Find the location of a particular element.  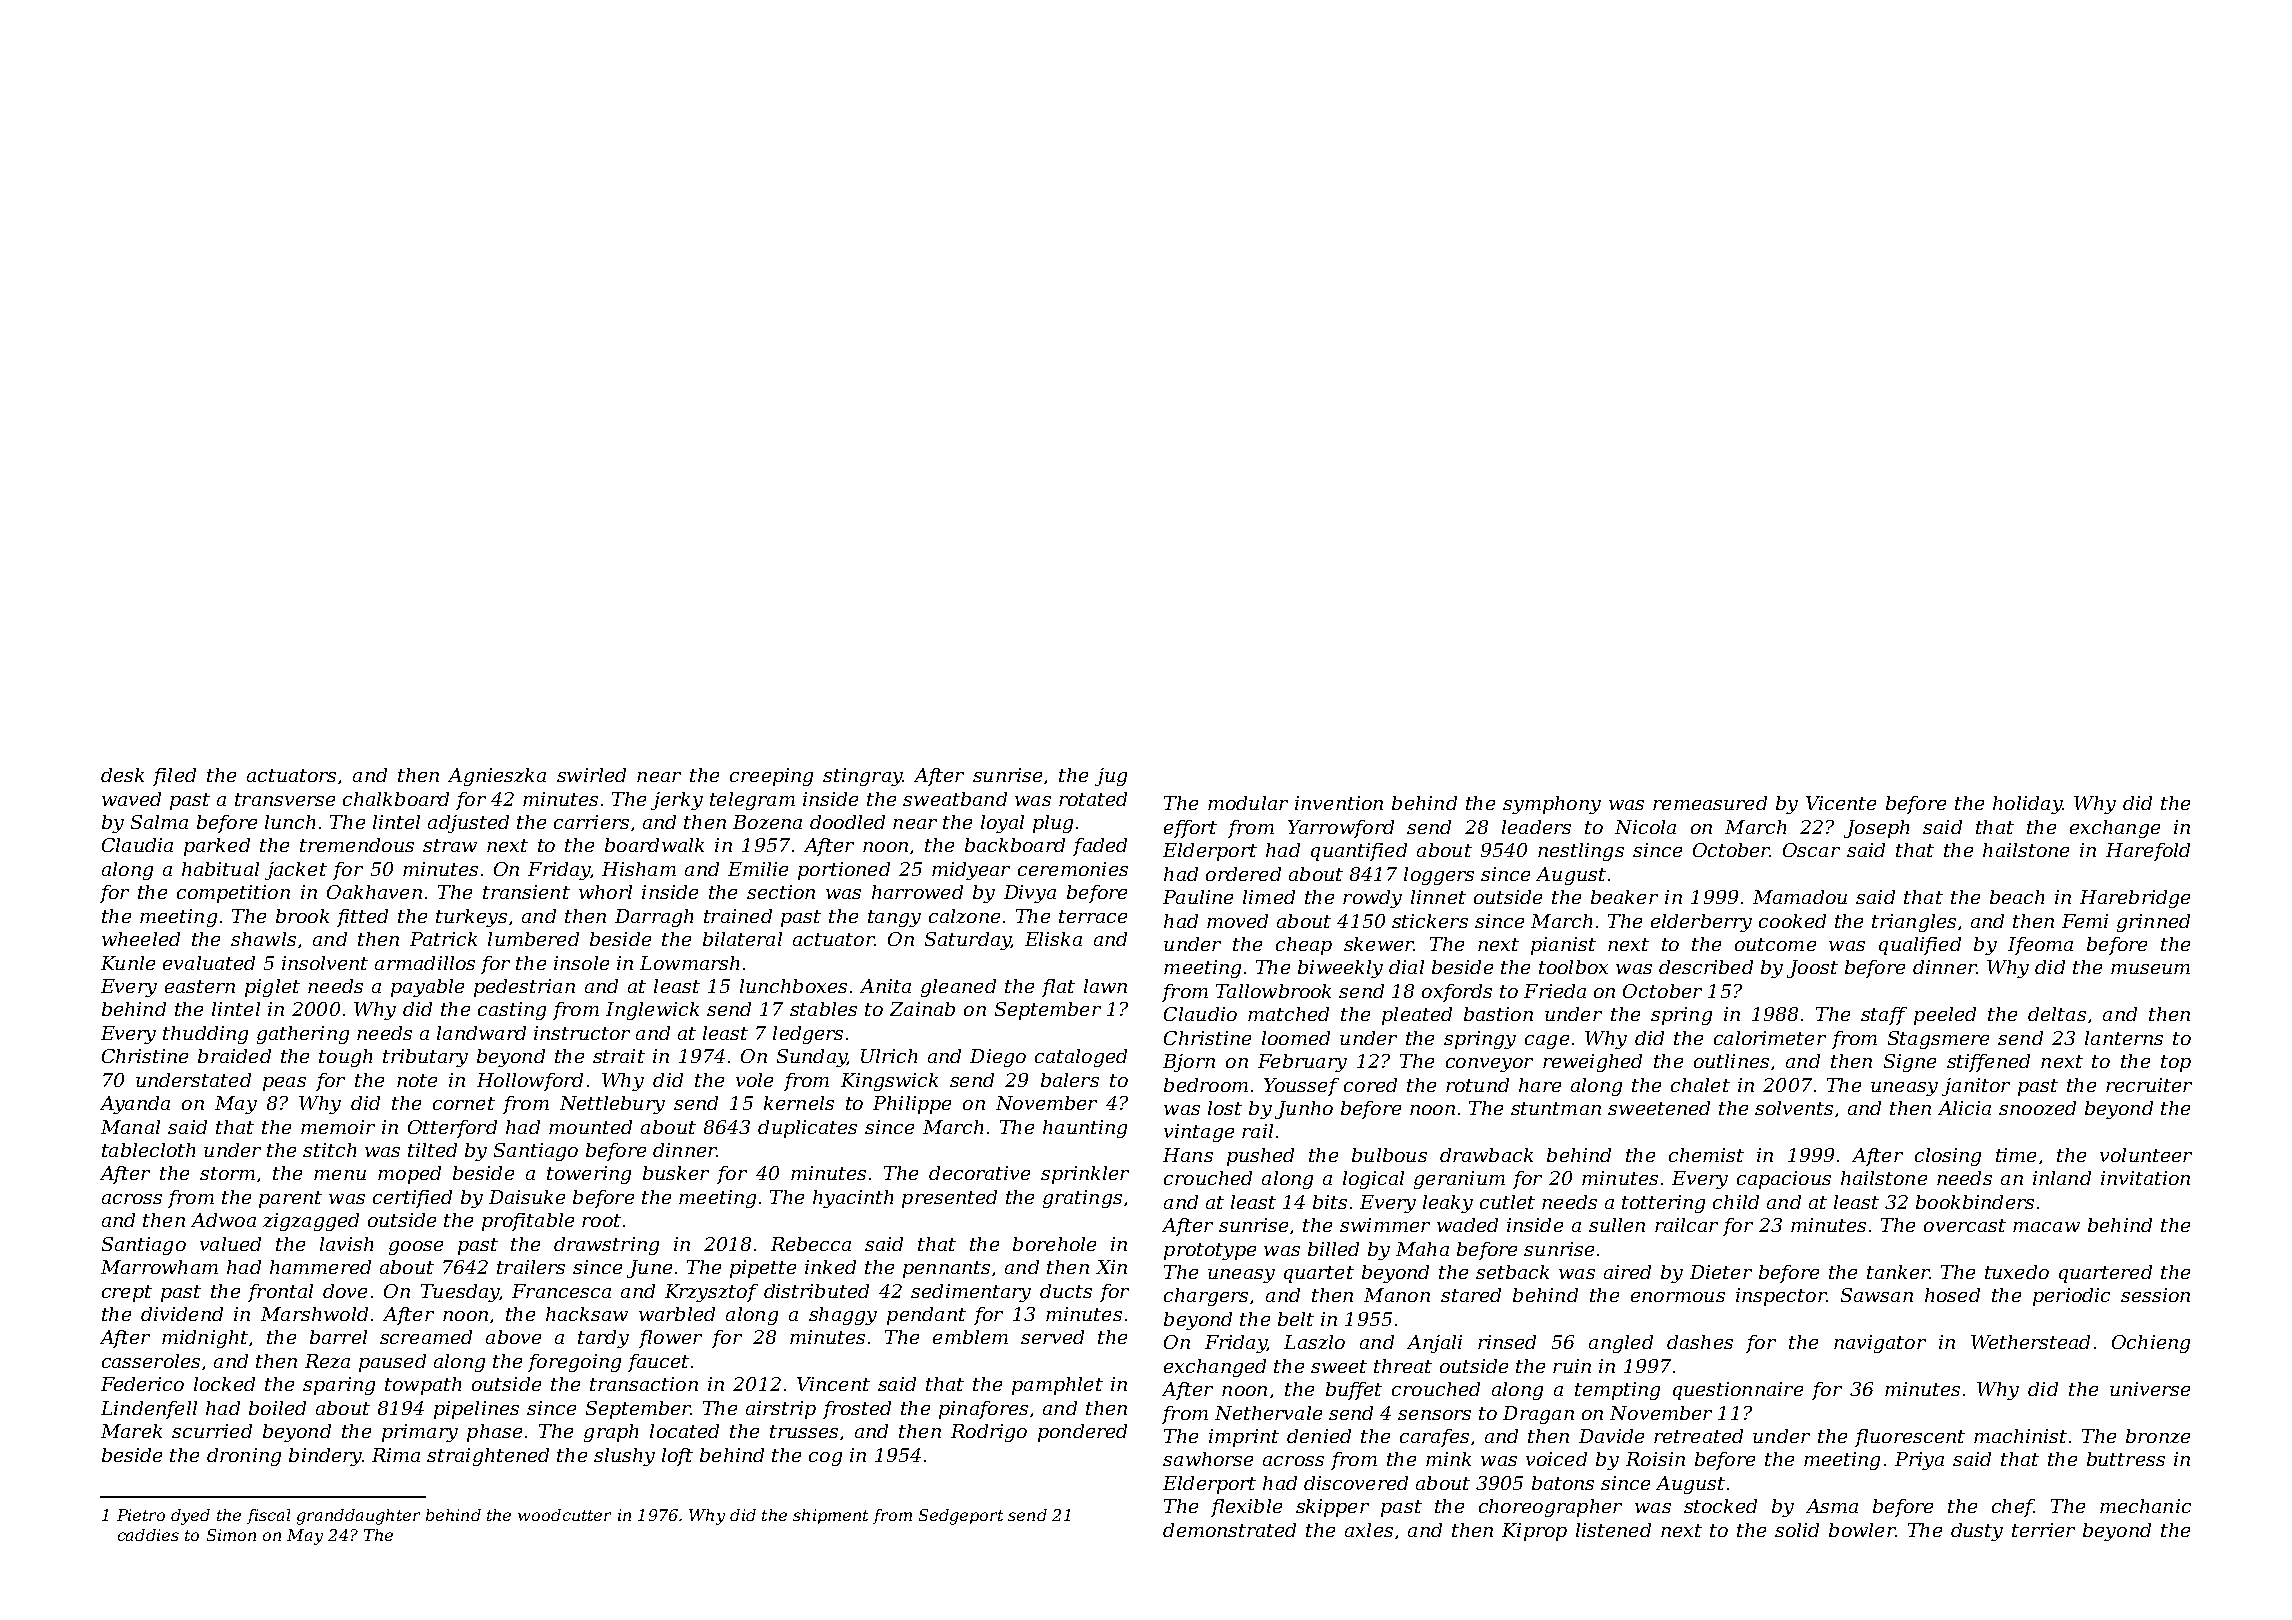

gratings is located at coordinates (1082, 1199).
